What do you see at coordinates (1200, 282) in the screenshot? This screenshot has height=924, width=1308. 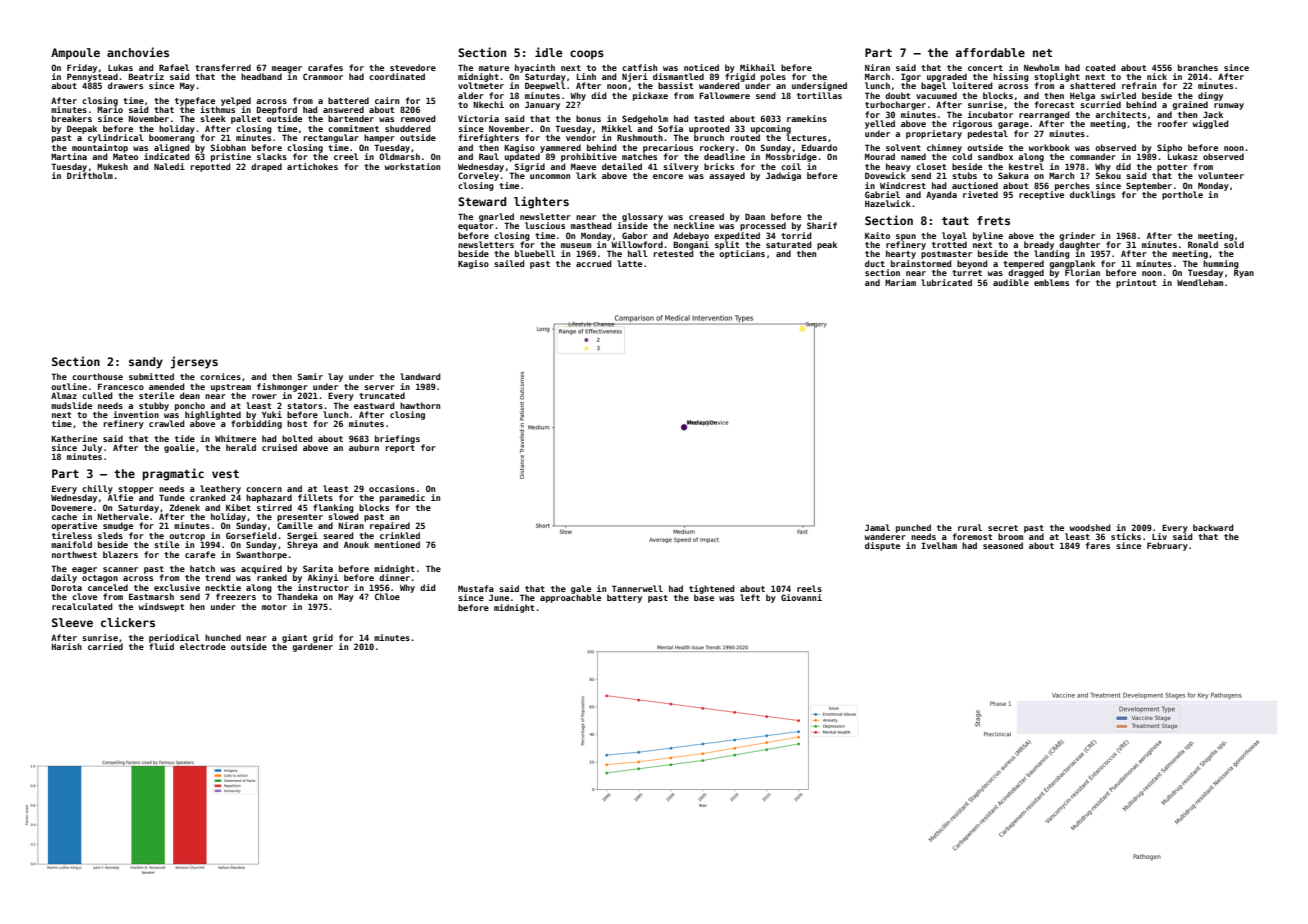 I see `Wendleham` at bounding box center [1200, 282].
